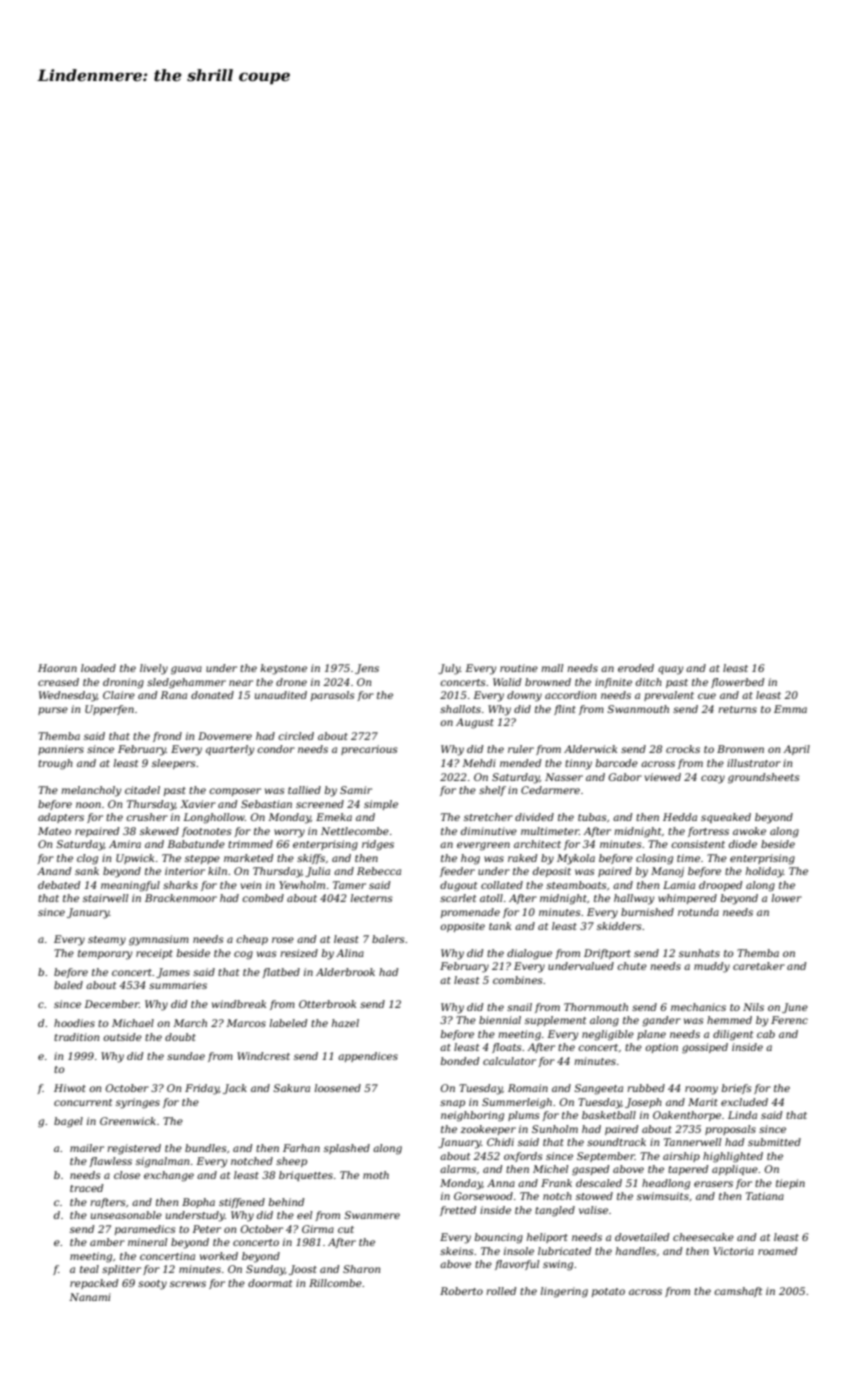 Image resolution: width=849 pixels, height=1400 pixels. Describe the element at coordinates (470, 859) in the document. I see `hog` at that location.
